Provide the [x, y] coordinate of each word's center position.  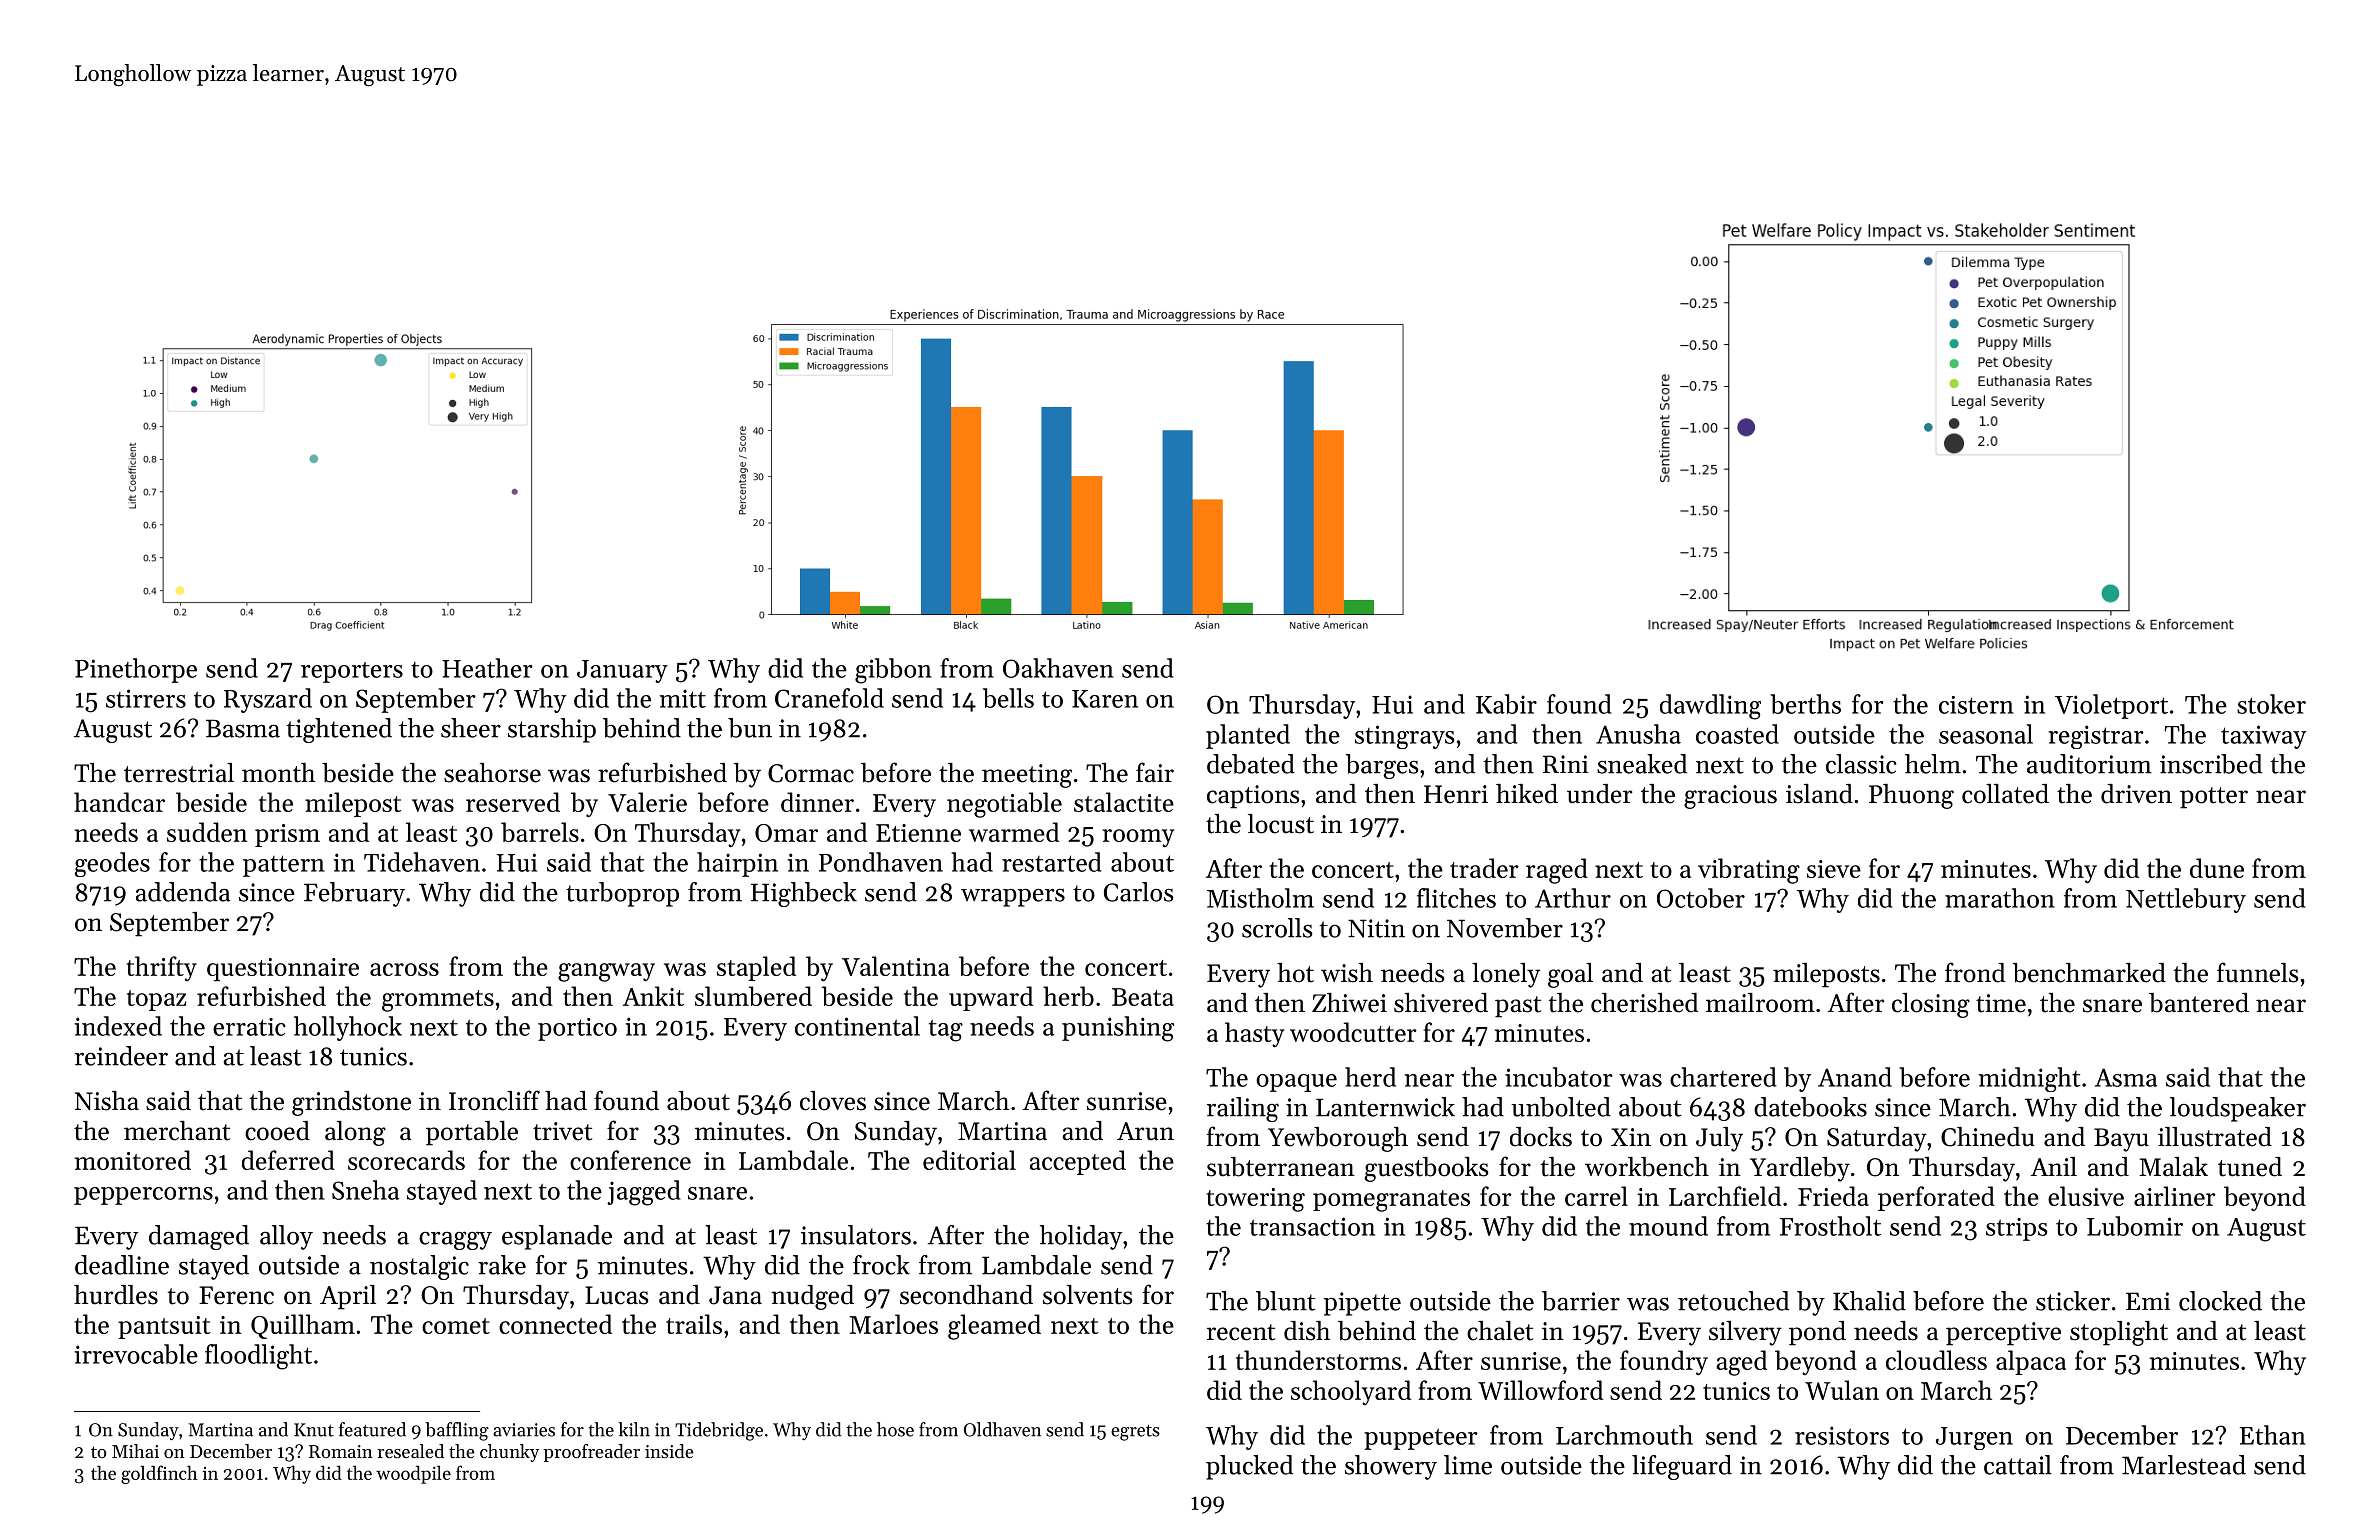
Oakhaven [1058, 668]
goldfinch [159, 1474]
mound [1668, 1226]
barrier [1581, 1301]
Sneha [365, 1190]
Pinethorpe [136, 670]
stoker [2271, 704]
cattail [2018, 1465]
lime [1468, 1465]
